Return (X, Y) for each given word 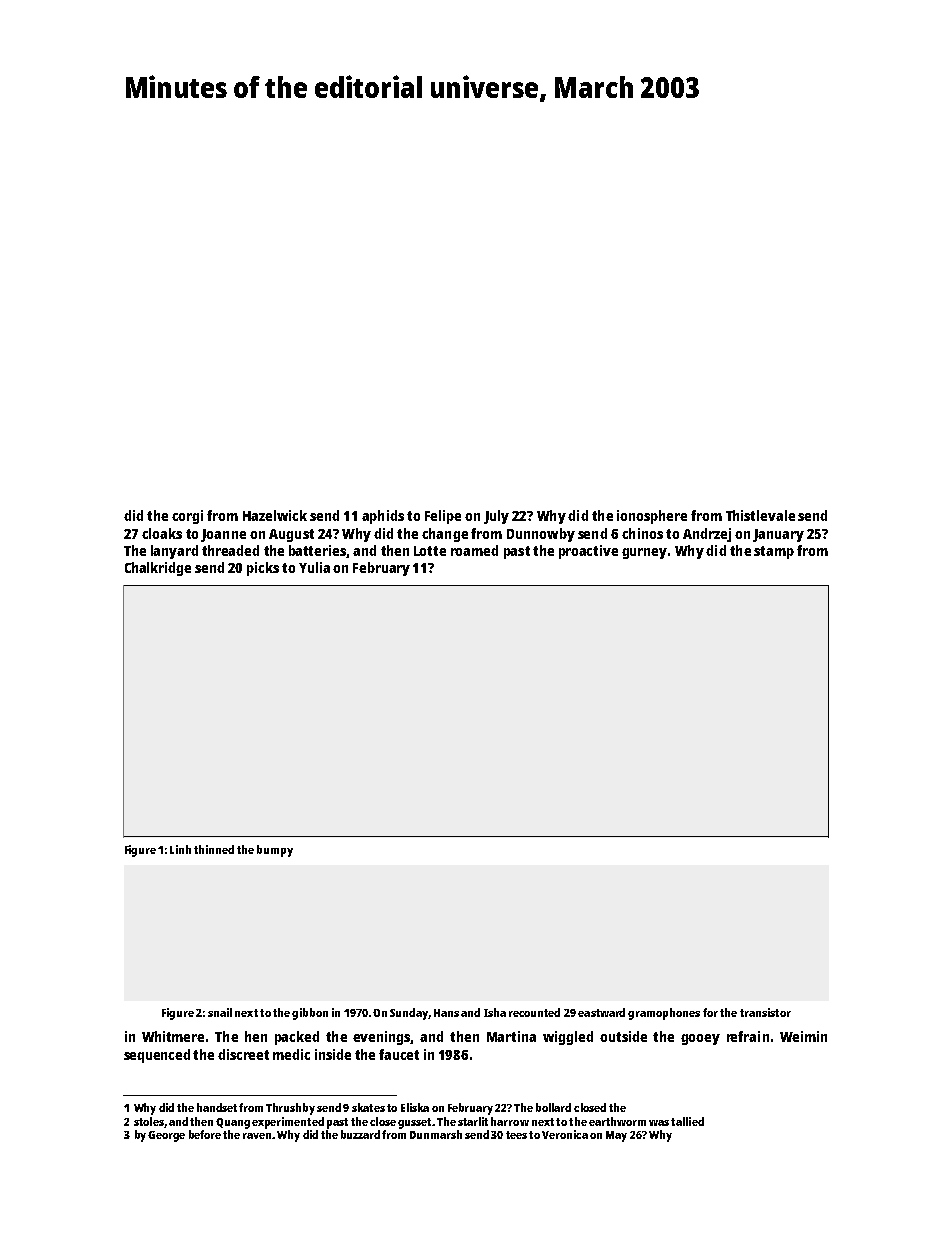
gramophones (664, 1014)
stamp (774, 552)
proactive (588, 552)
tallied (687, 1121)
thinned (214, 849)
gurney (644, 553)
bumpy (275, 851)
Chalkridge (158, 569)
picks (263, 569)
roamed (474, 550)
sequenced (157, 1056)
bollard (553, 1107)
